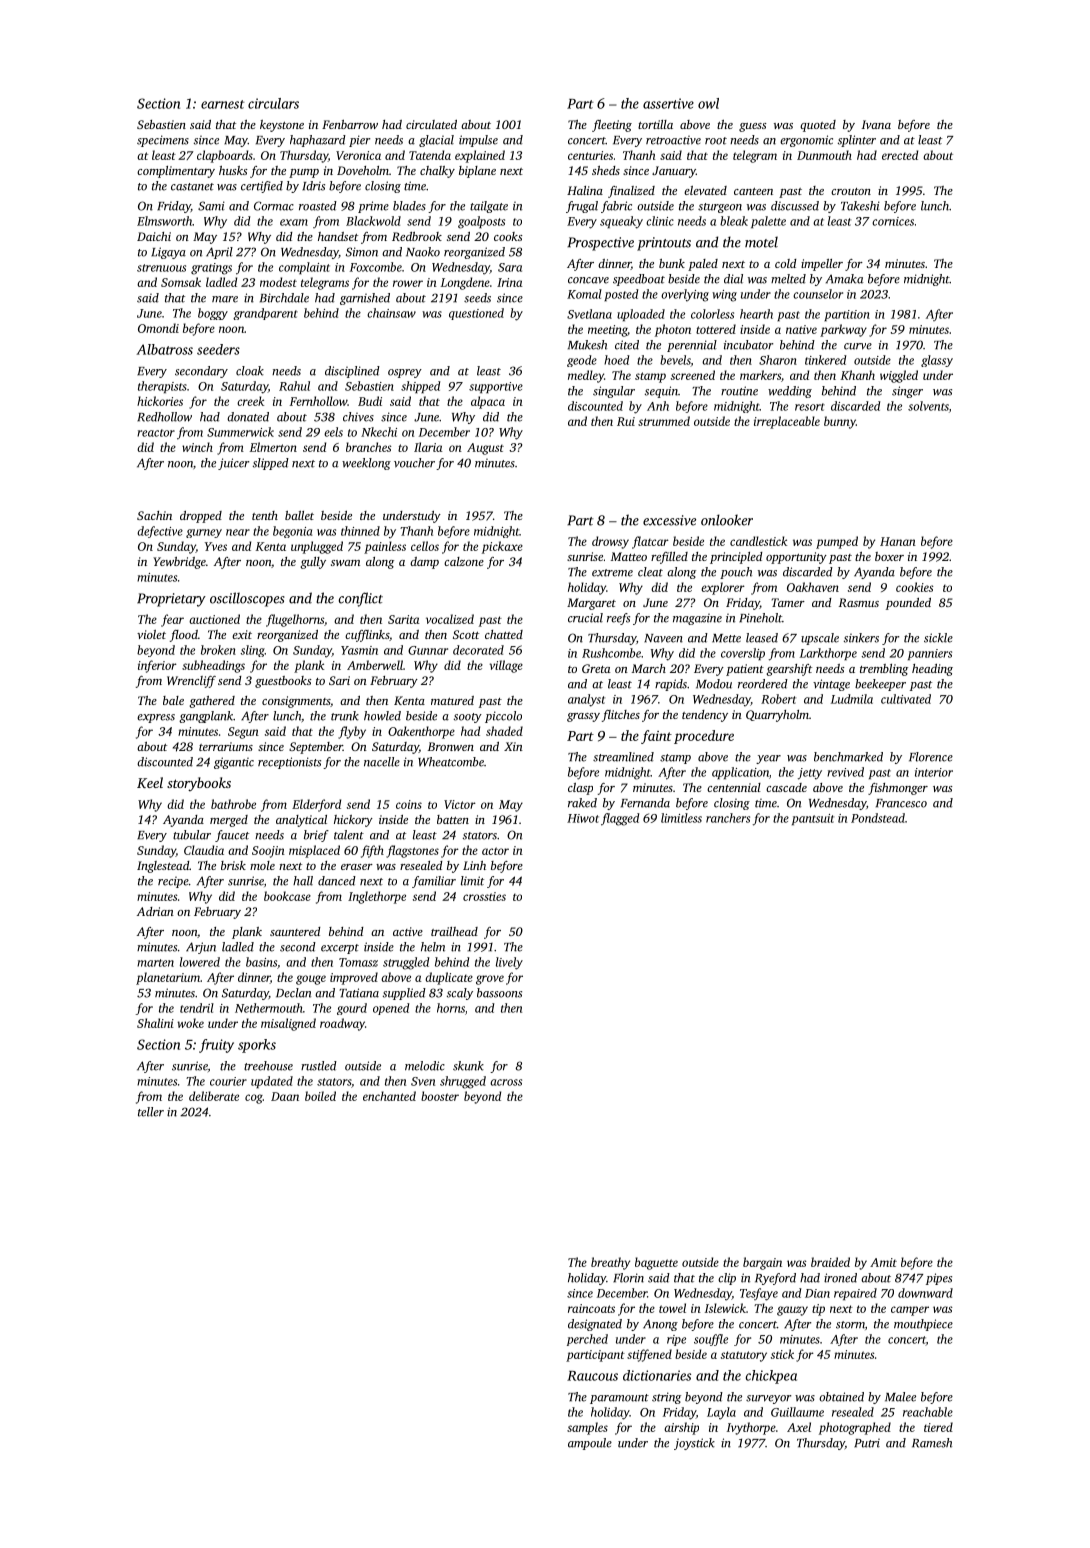 The height and width of the screenshot is (1548, 1090). What do you see at coordinates (876, 124) in the screenshot?
I see `Ivana` at bounding box center [876, 124].
